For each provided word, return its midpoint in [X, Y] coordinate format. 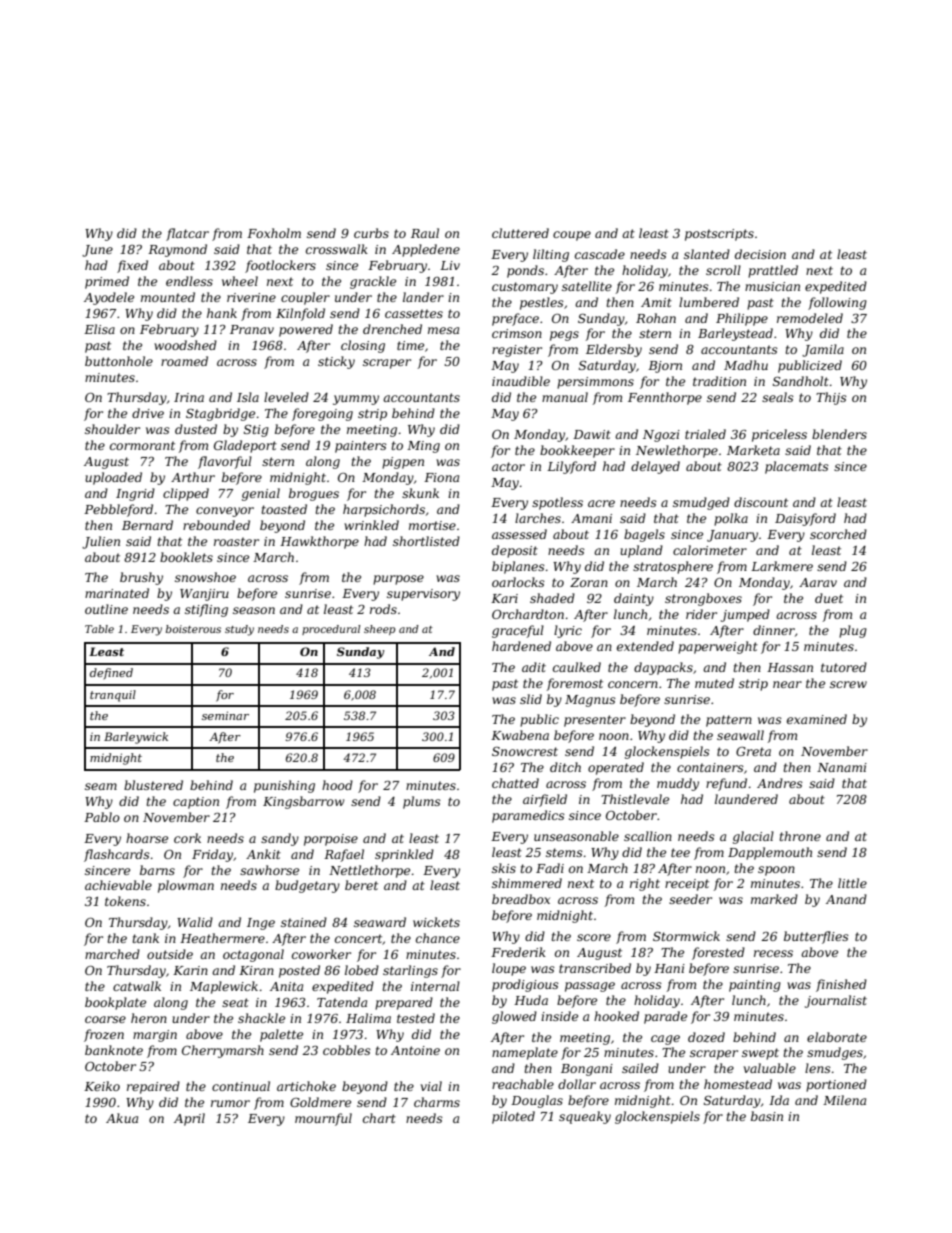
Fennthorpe [665, 398]
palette [281, 1035]
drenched [392, 329]
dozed [706, 1037]
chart [379, 1118]
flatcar [187, 234]
